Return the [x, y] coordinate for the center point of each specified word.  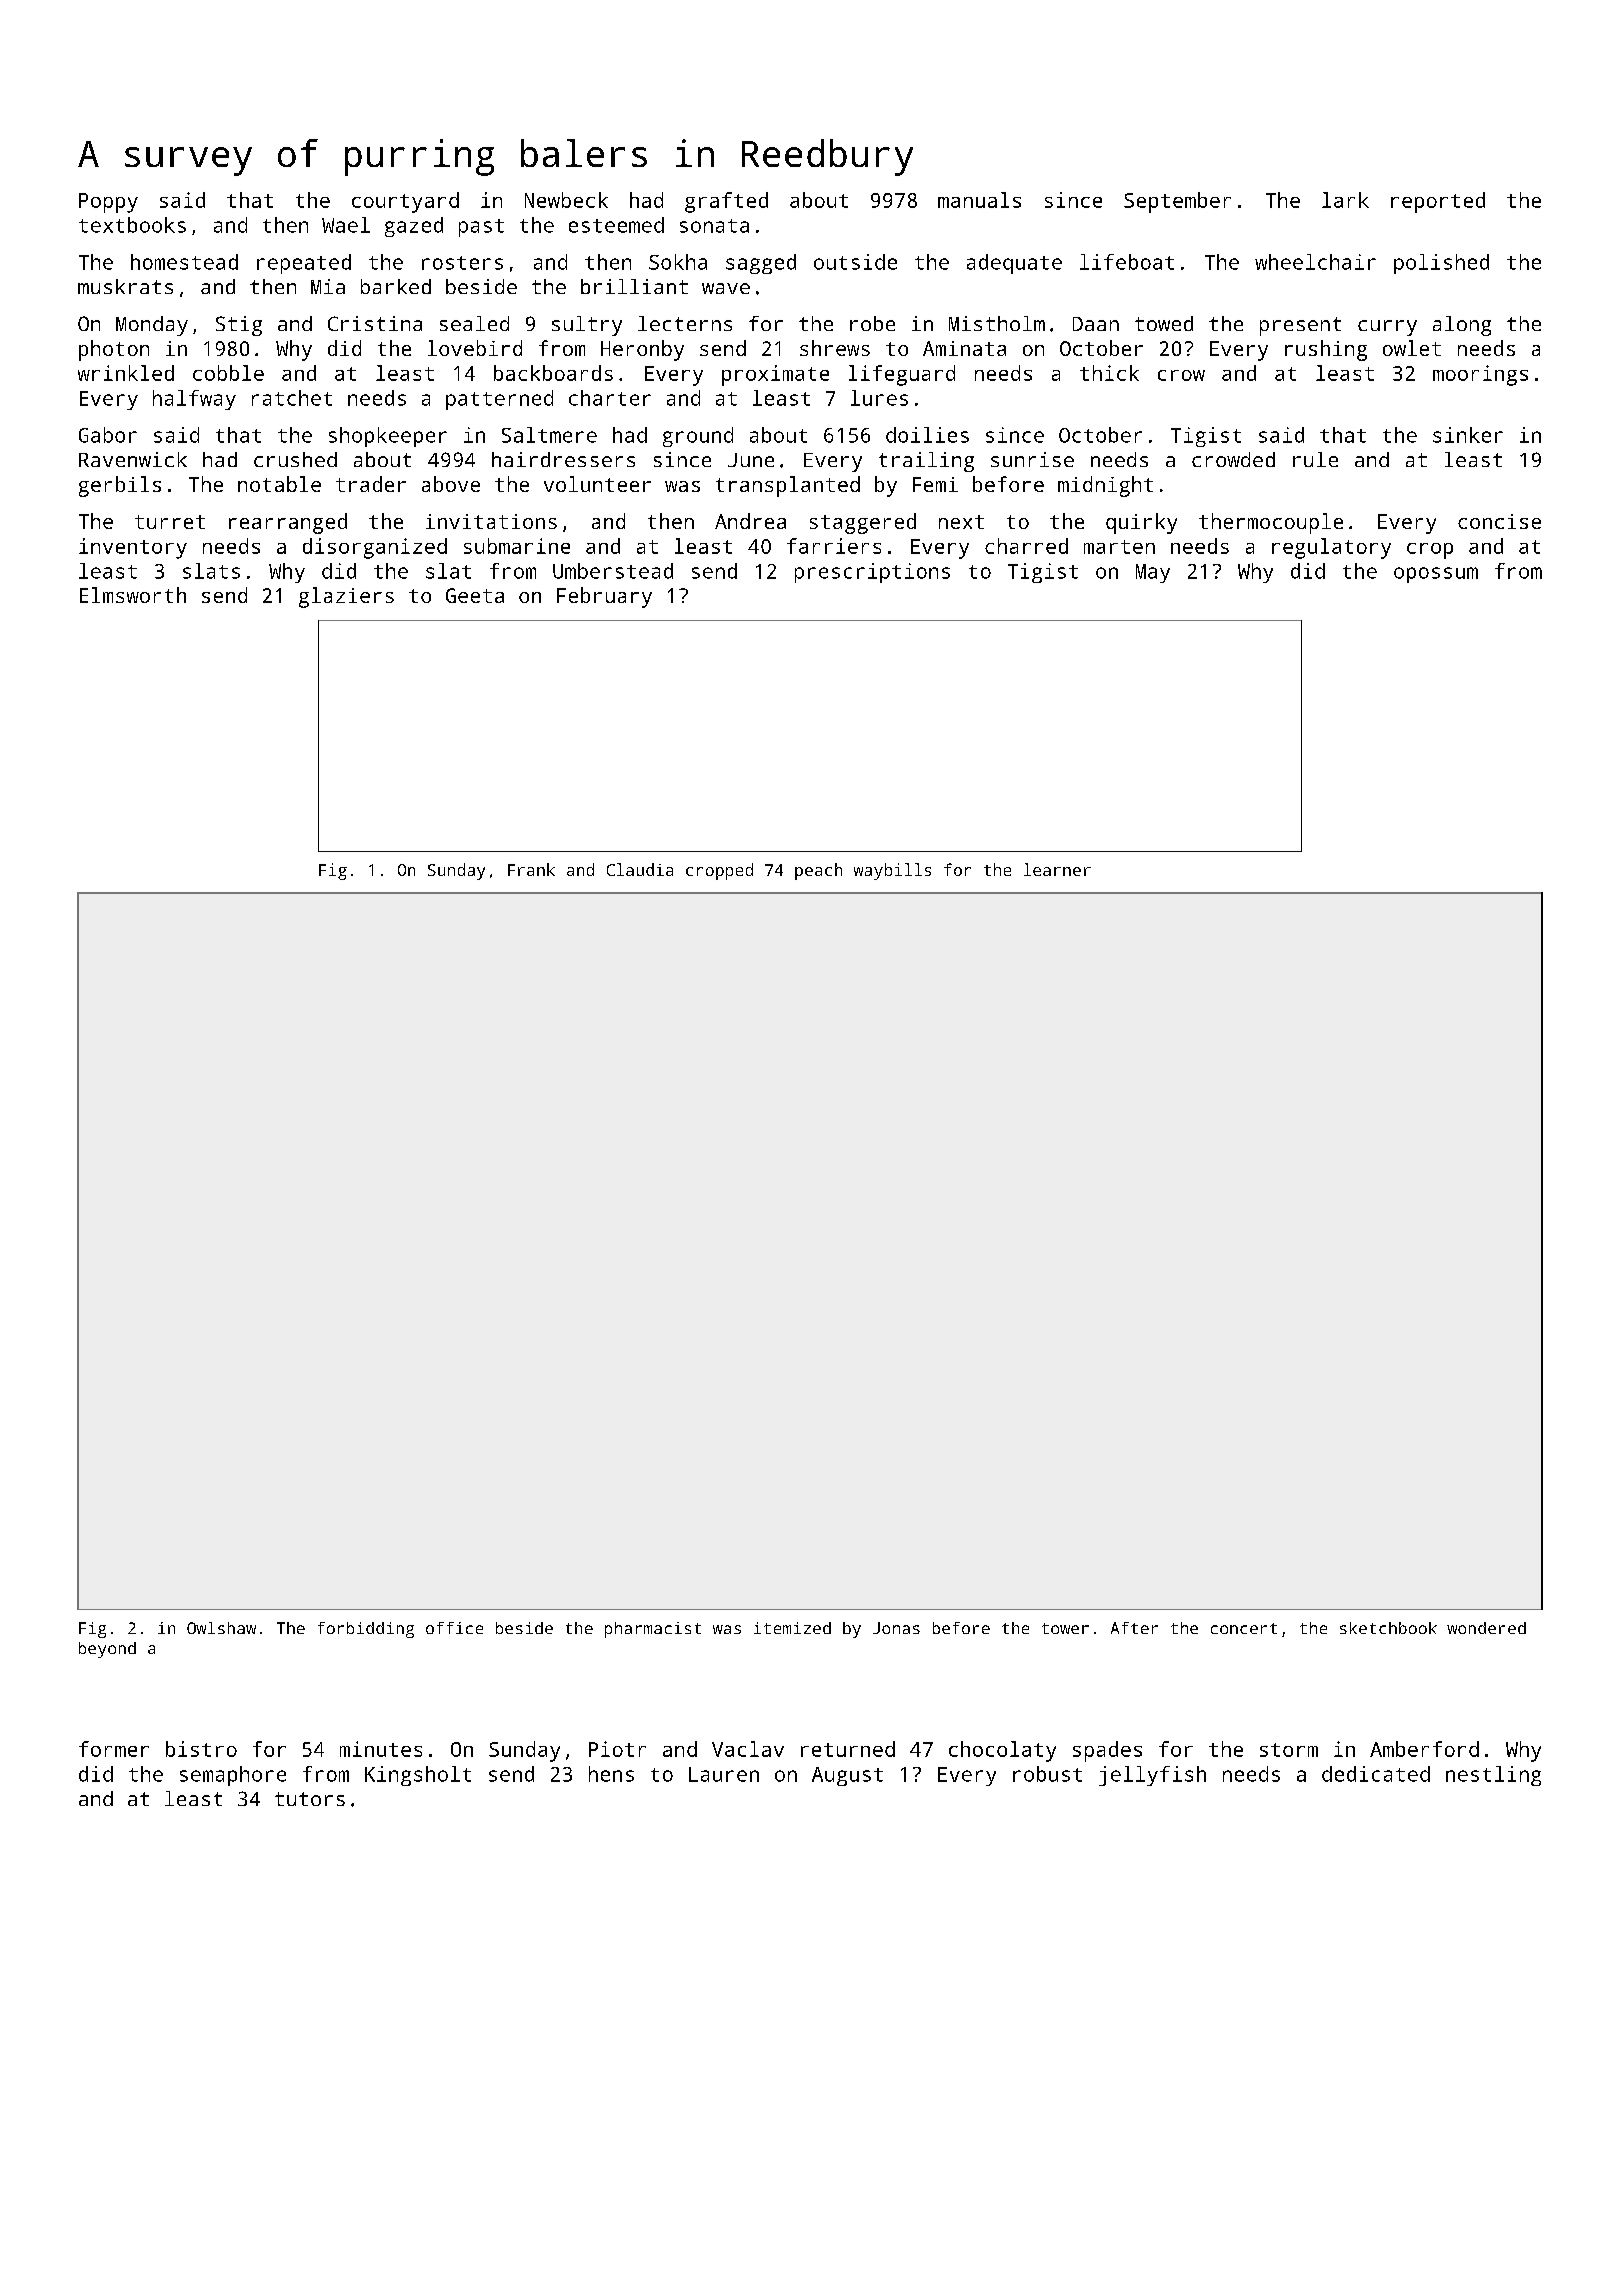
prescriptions [872, 573]
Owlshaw [221, 1628]
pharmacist [653, 1630]
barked [396, 286]
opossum [1436, 575]
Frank [531, 869]
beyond [107, 1650]
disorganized [375, 548]
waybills [892, 871]
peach [818, 871]
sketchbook [1388, 1628]
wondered [1486, 1628]
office [454, 1628]
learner [1057, 869]
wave [726, 288]
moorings [1480, 375]
